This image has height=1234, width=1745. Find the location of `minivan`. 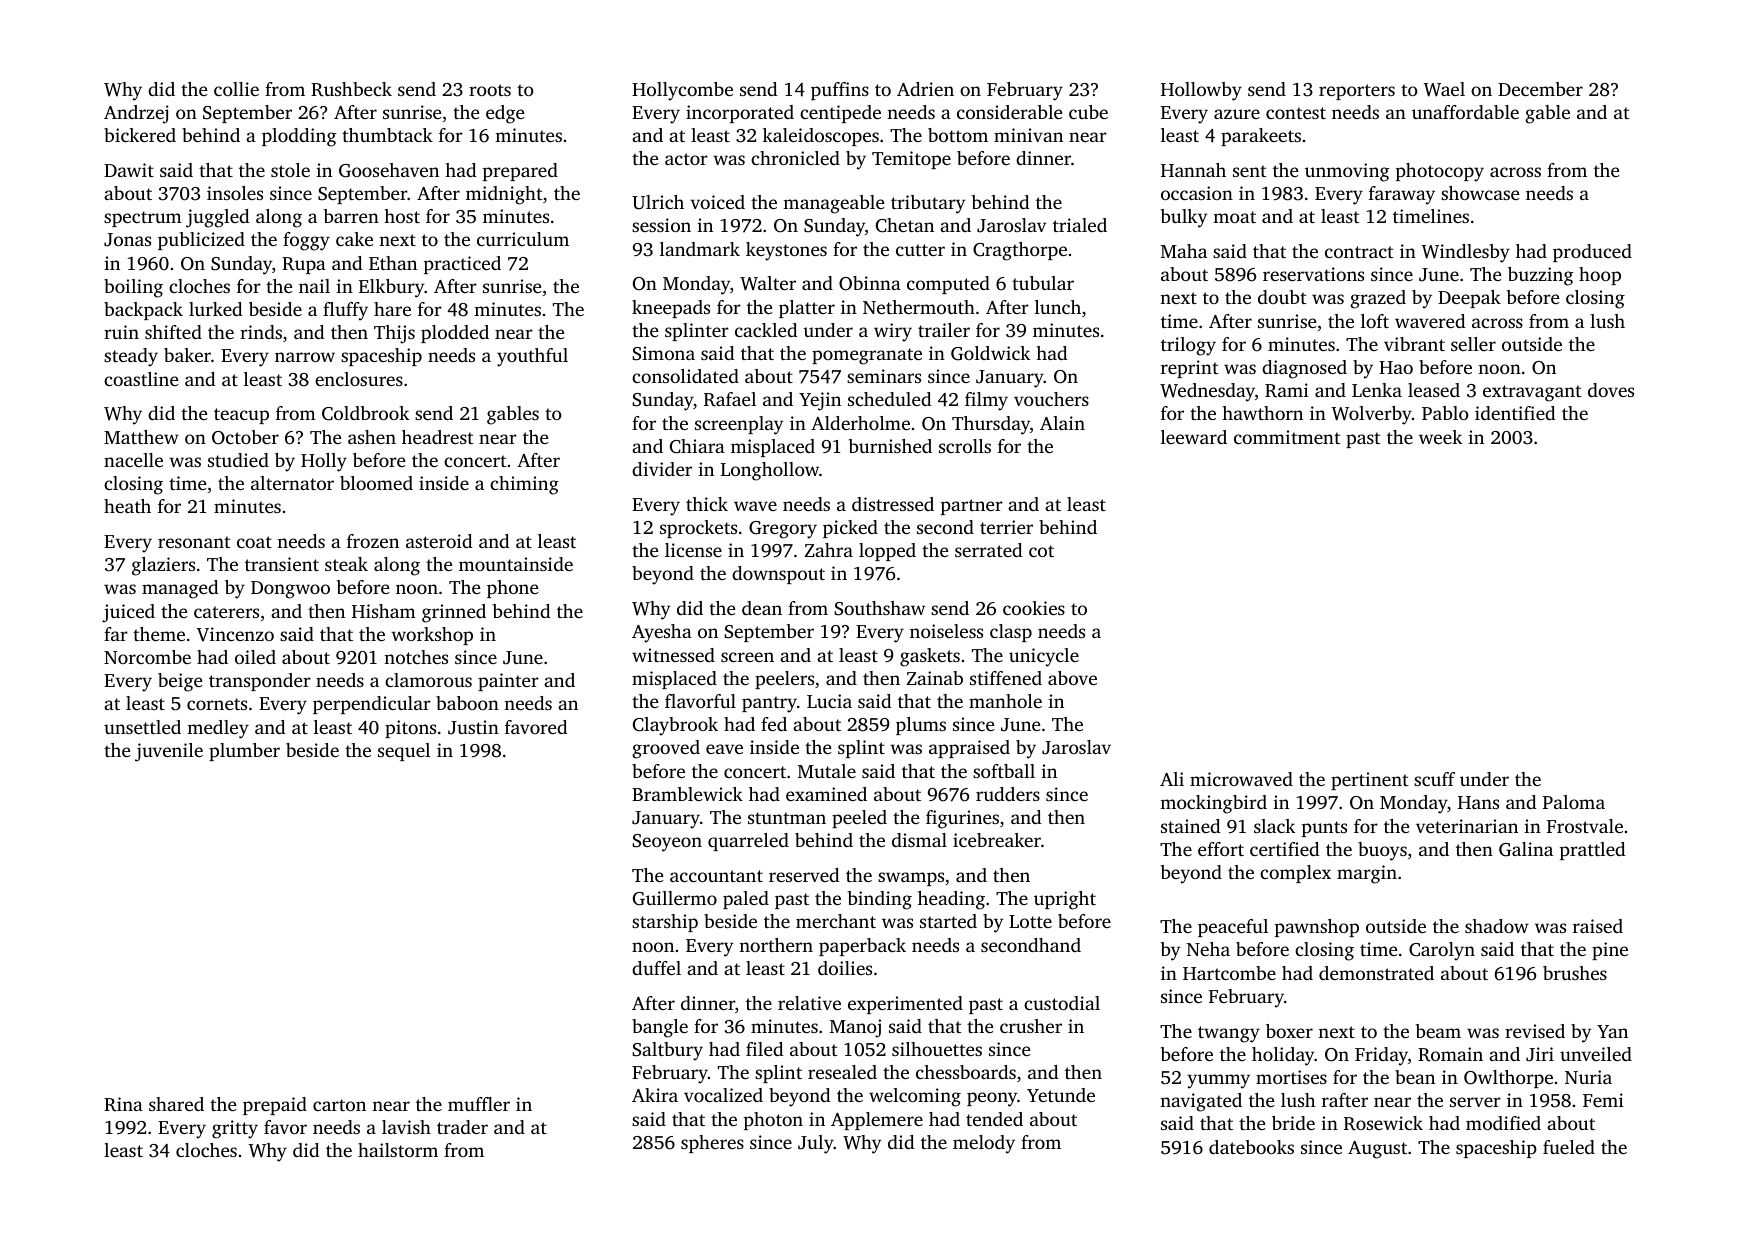

minivan is located at coordinates (1028, 135).
